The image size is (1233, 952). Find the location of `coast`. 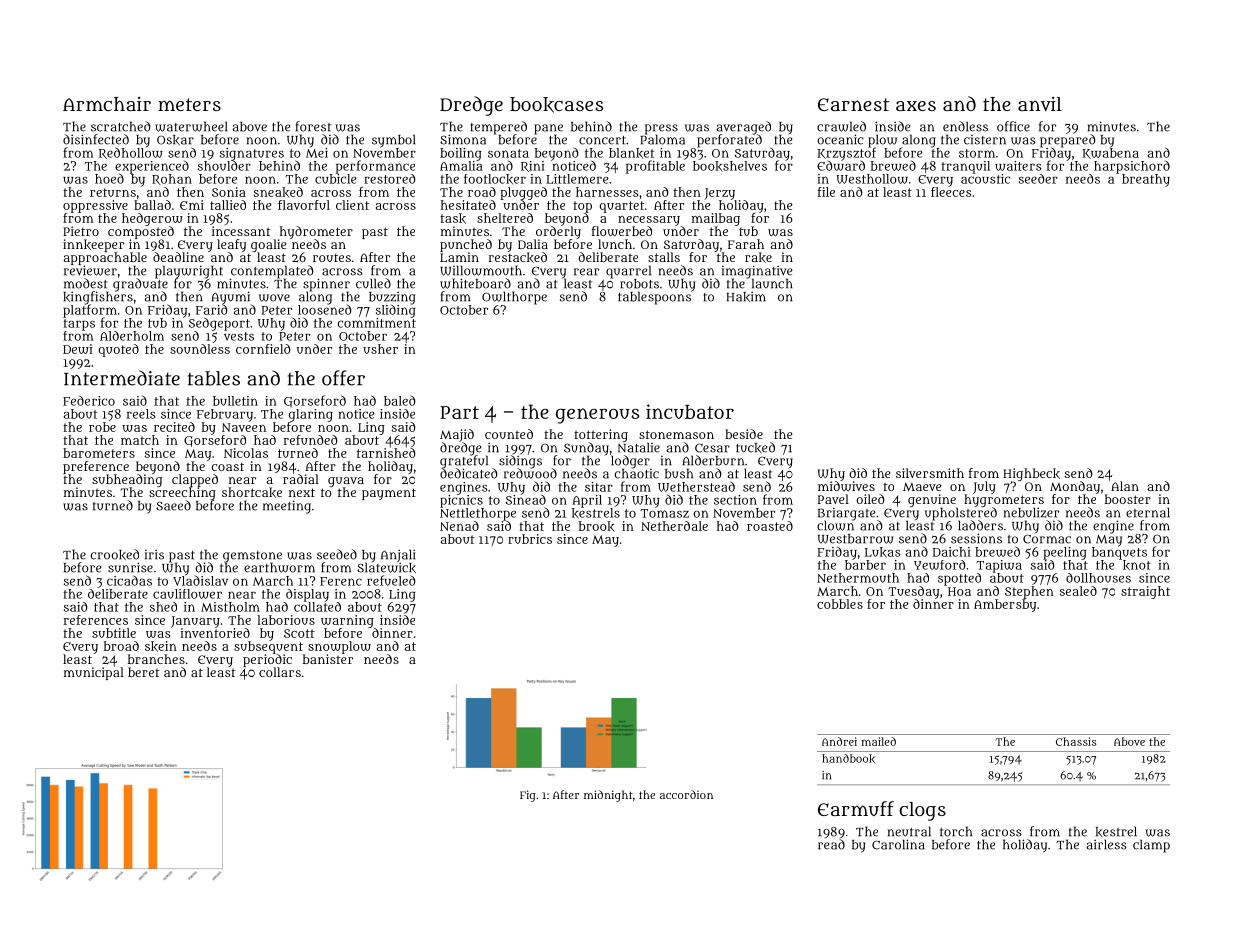

coast is located at coordinates (228, 466).
